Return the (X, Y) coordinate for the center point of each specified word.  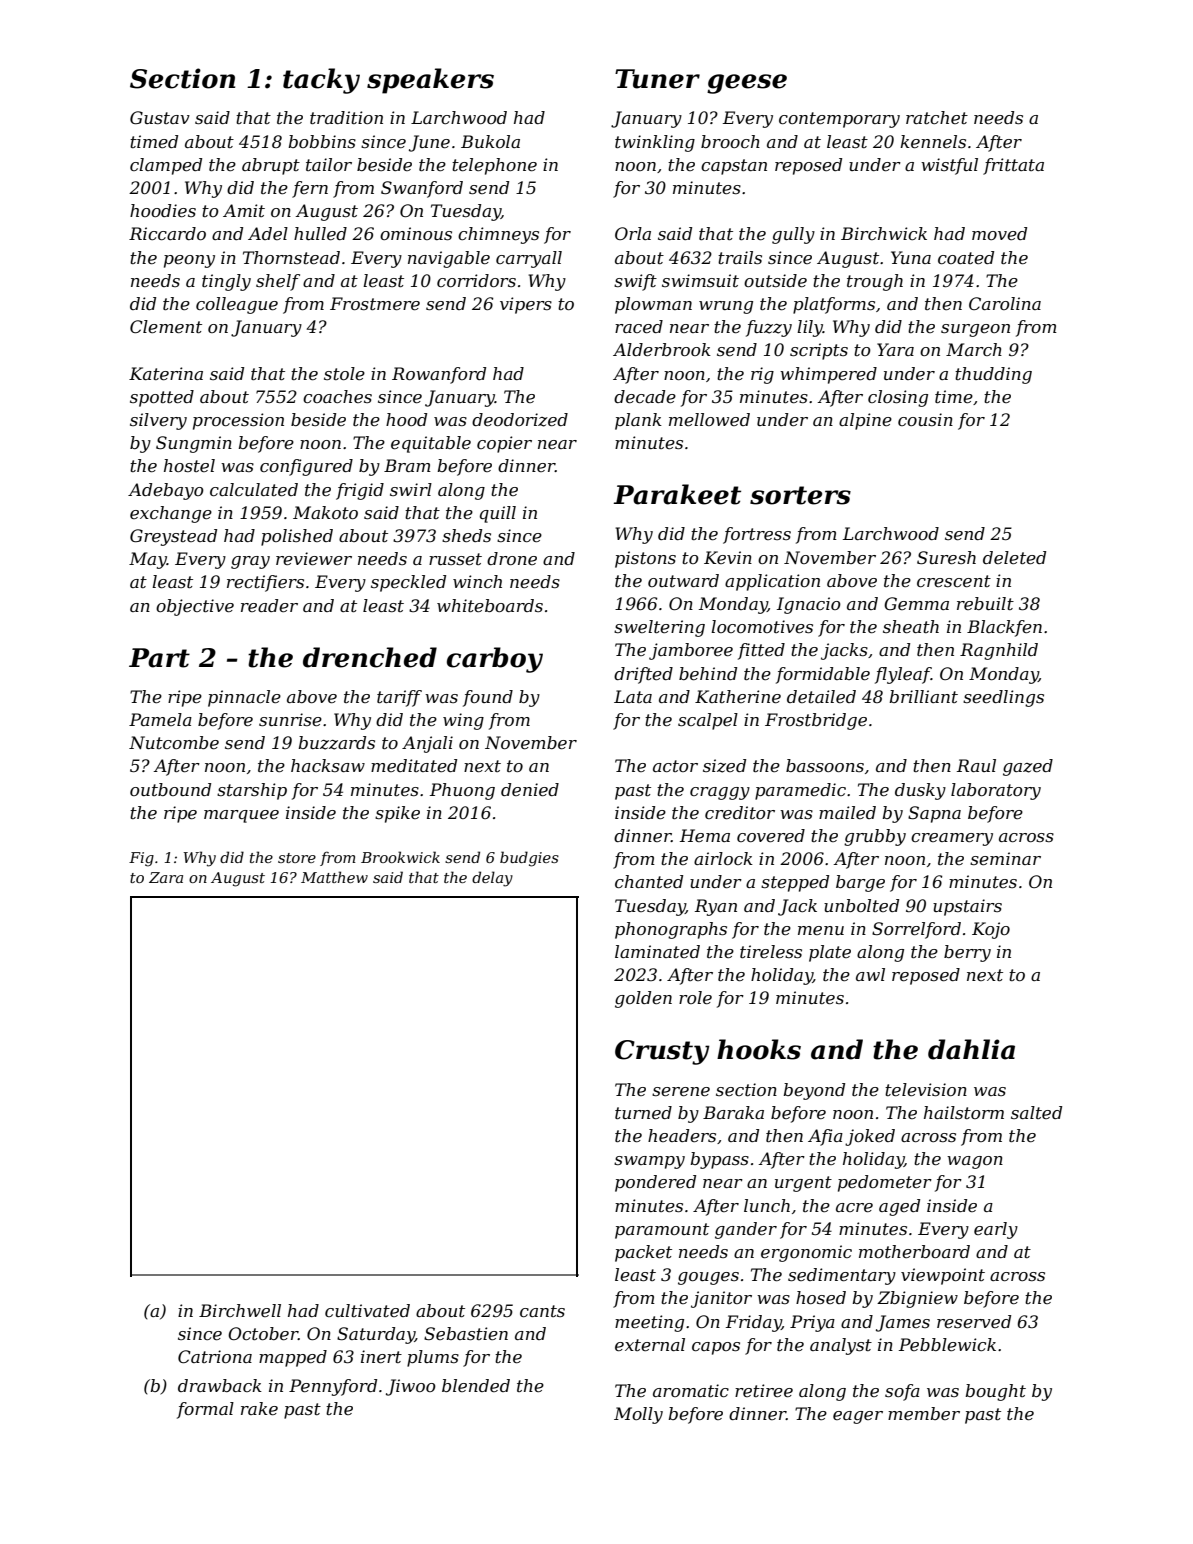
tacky (321, 81)
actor (675, 766)
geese (747, 84)
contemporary (839, 120)
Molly (638, 1415)
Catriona (215, 1356)
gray (250, 562)
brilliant (923, 696)
